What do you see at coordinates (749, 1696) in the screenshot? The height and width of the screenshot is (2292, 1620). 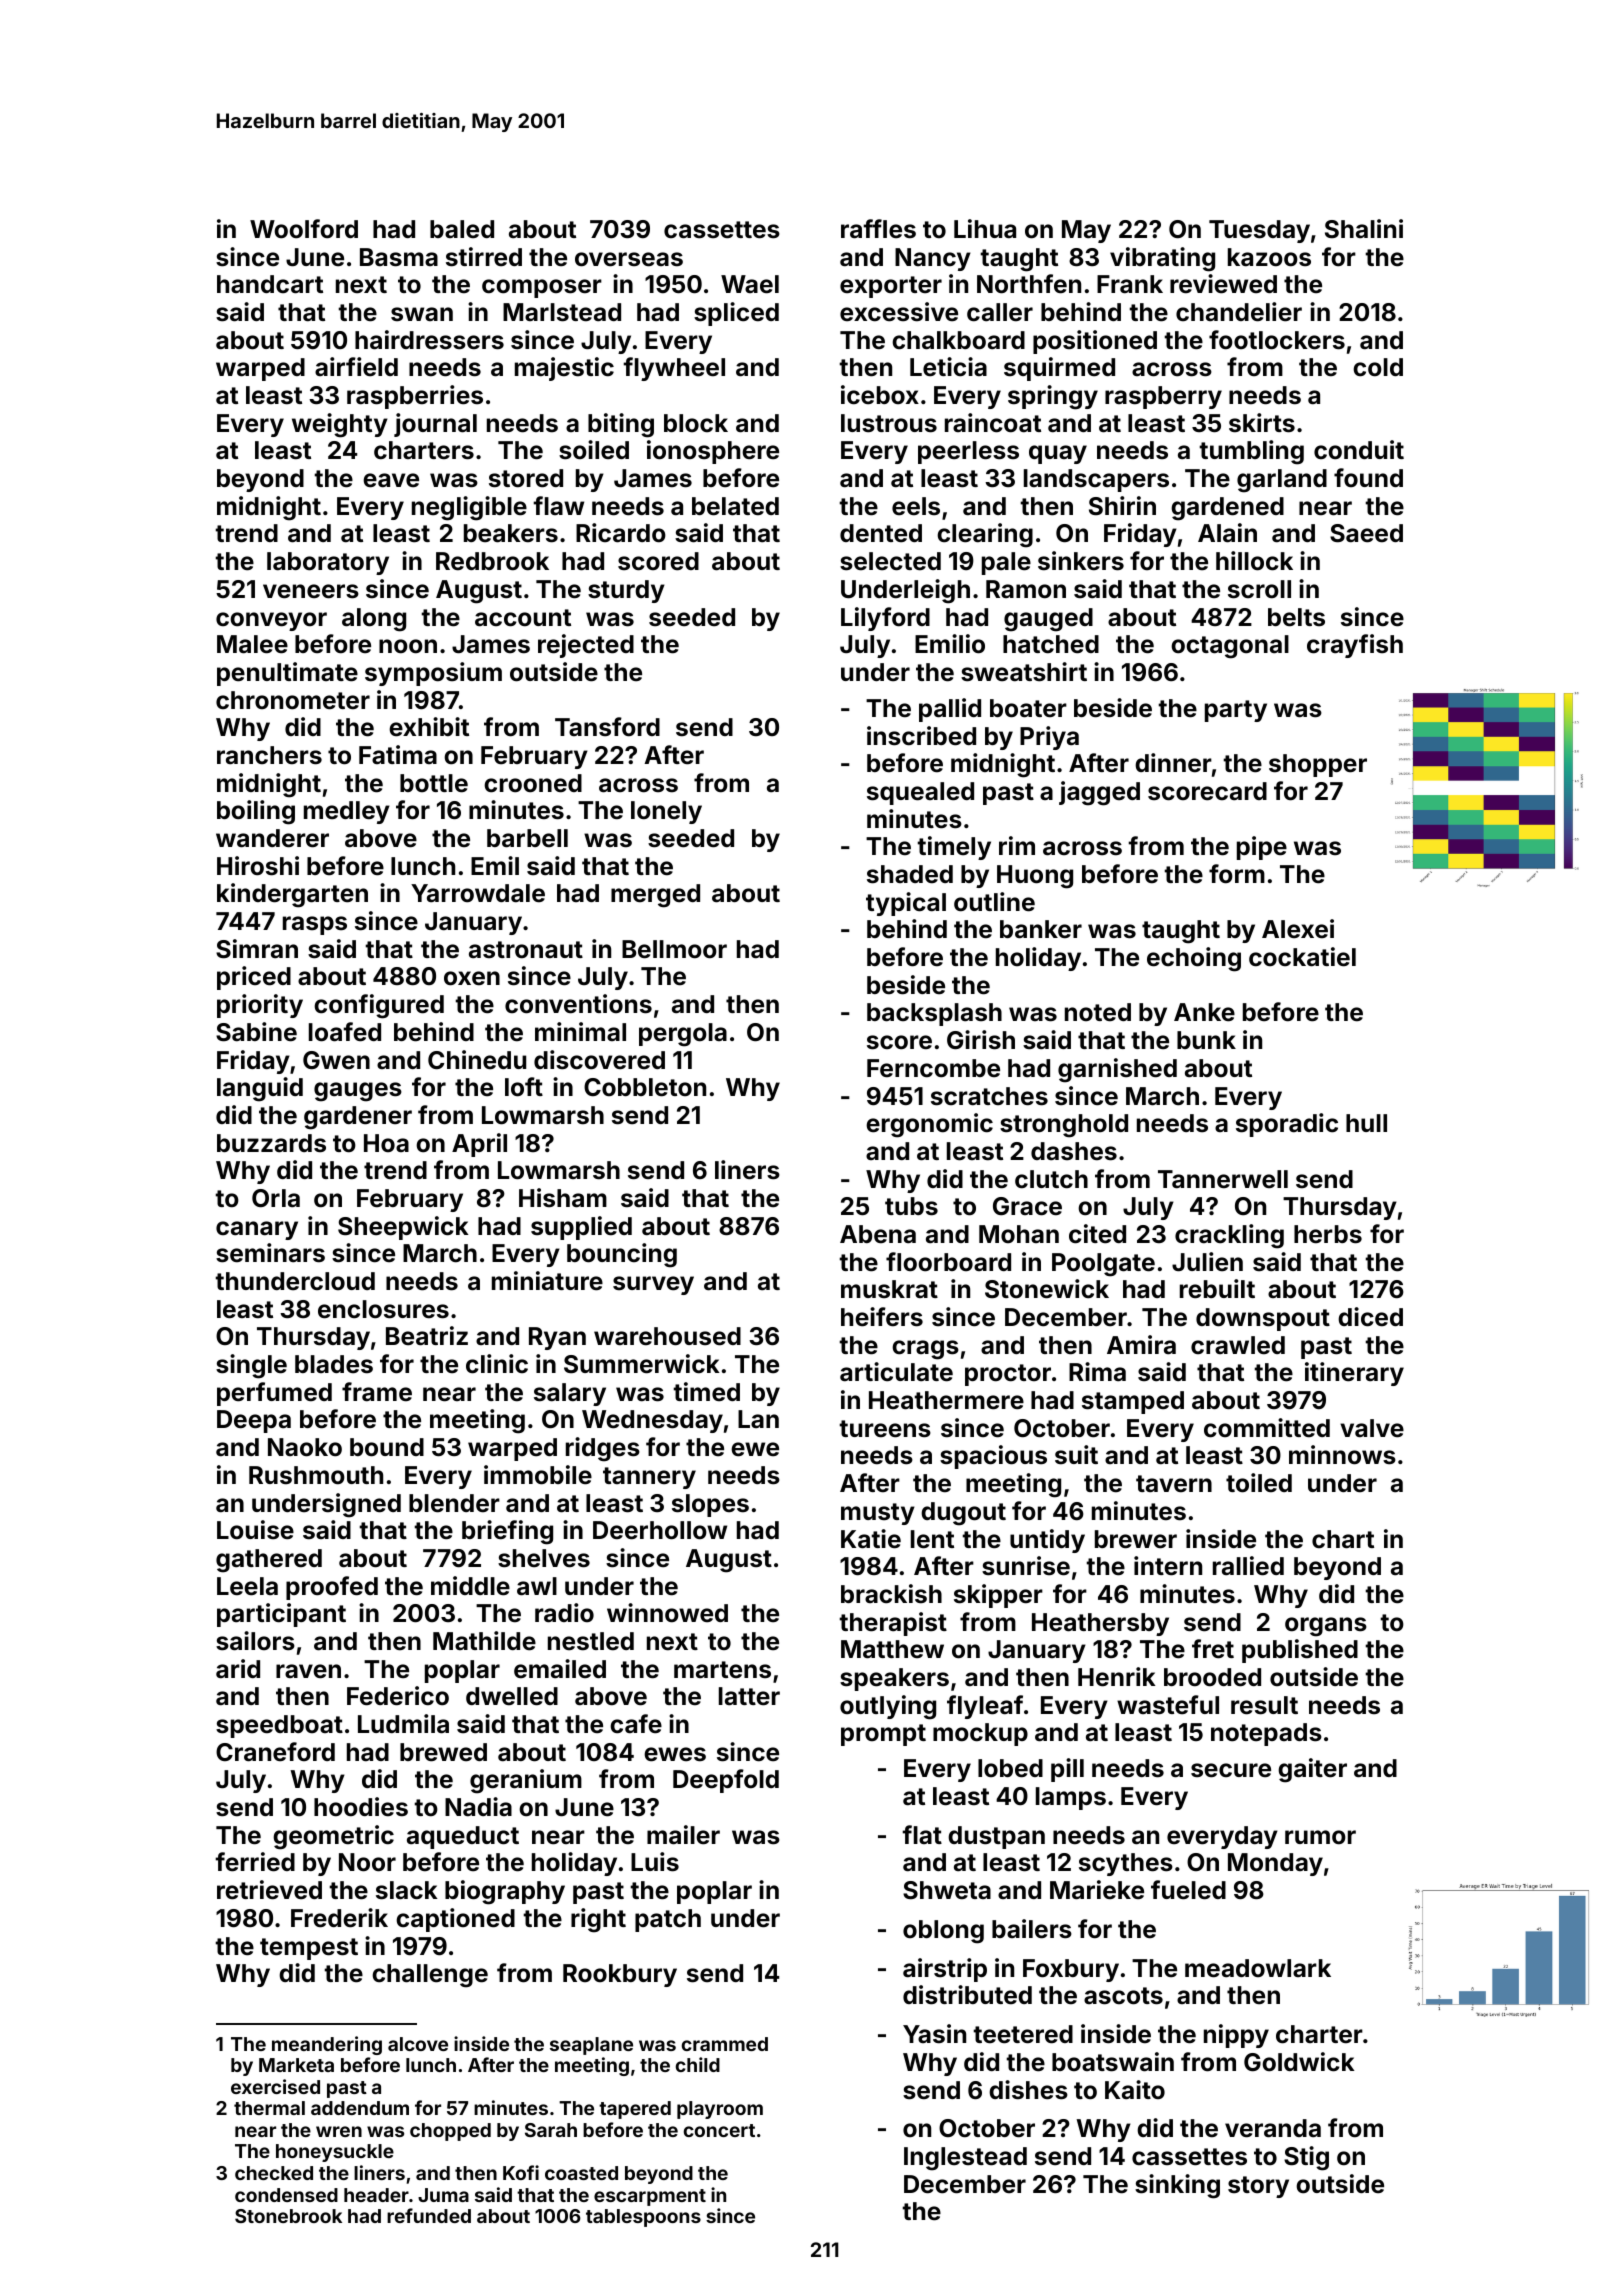 I see `latter` at bounding box center [749, 1696].
